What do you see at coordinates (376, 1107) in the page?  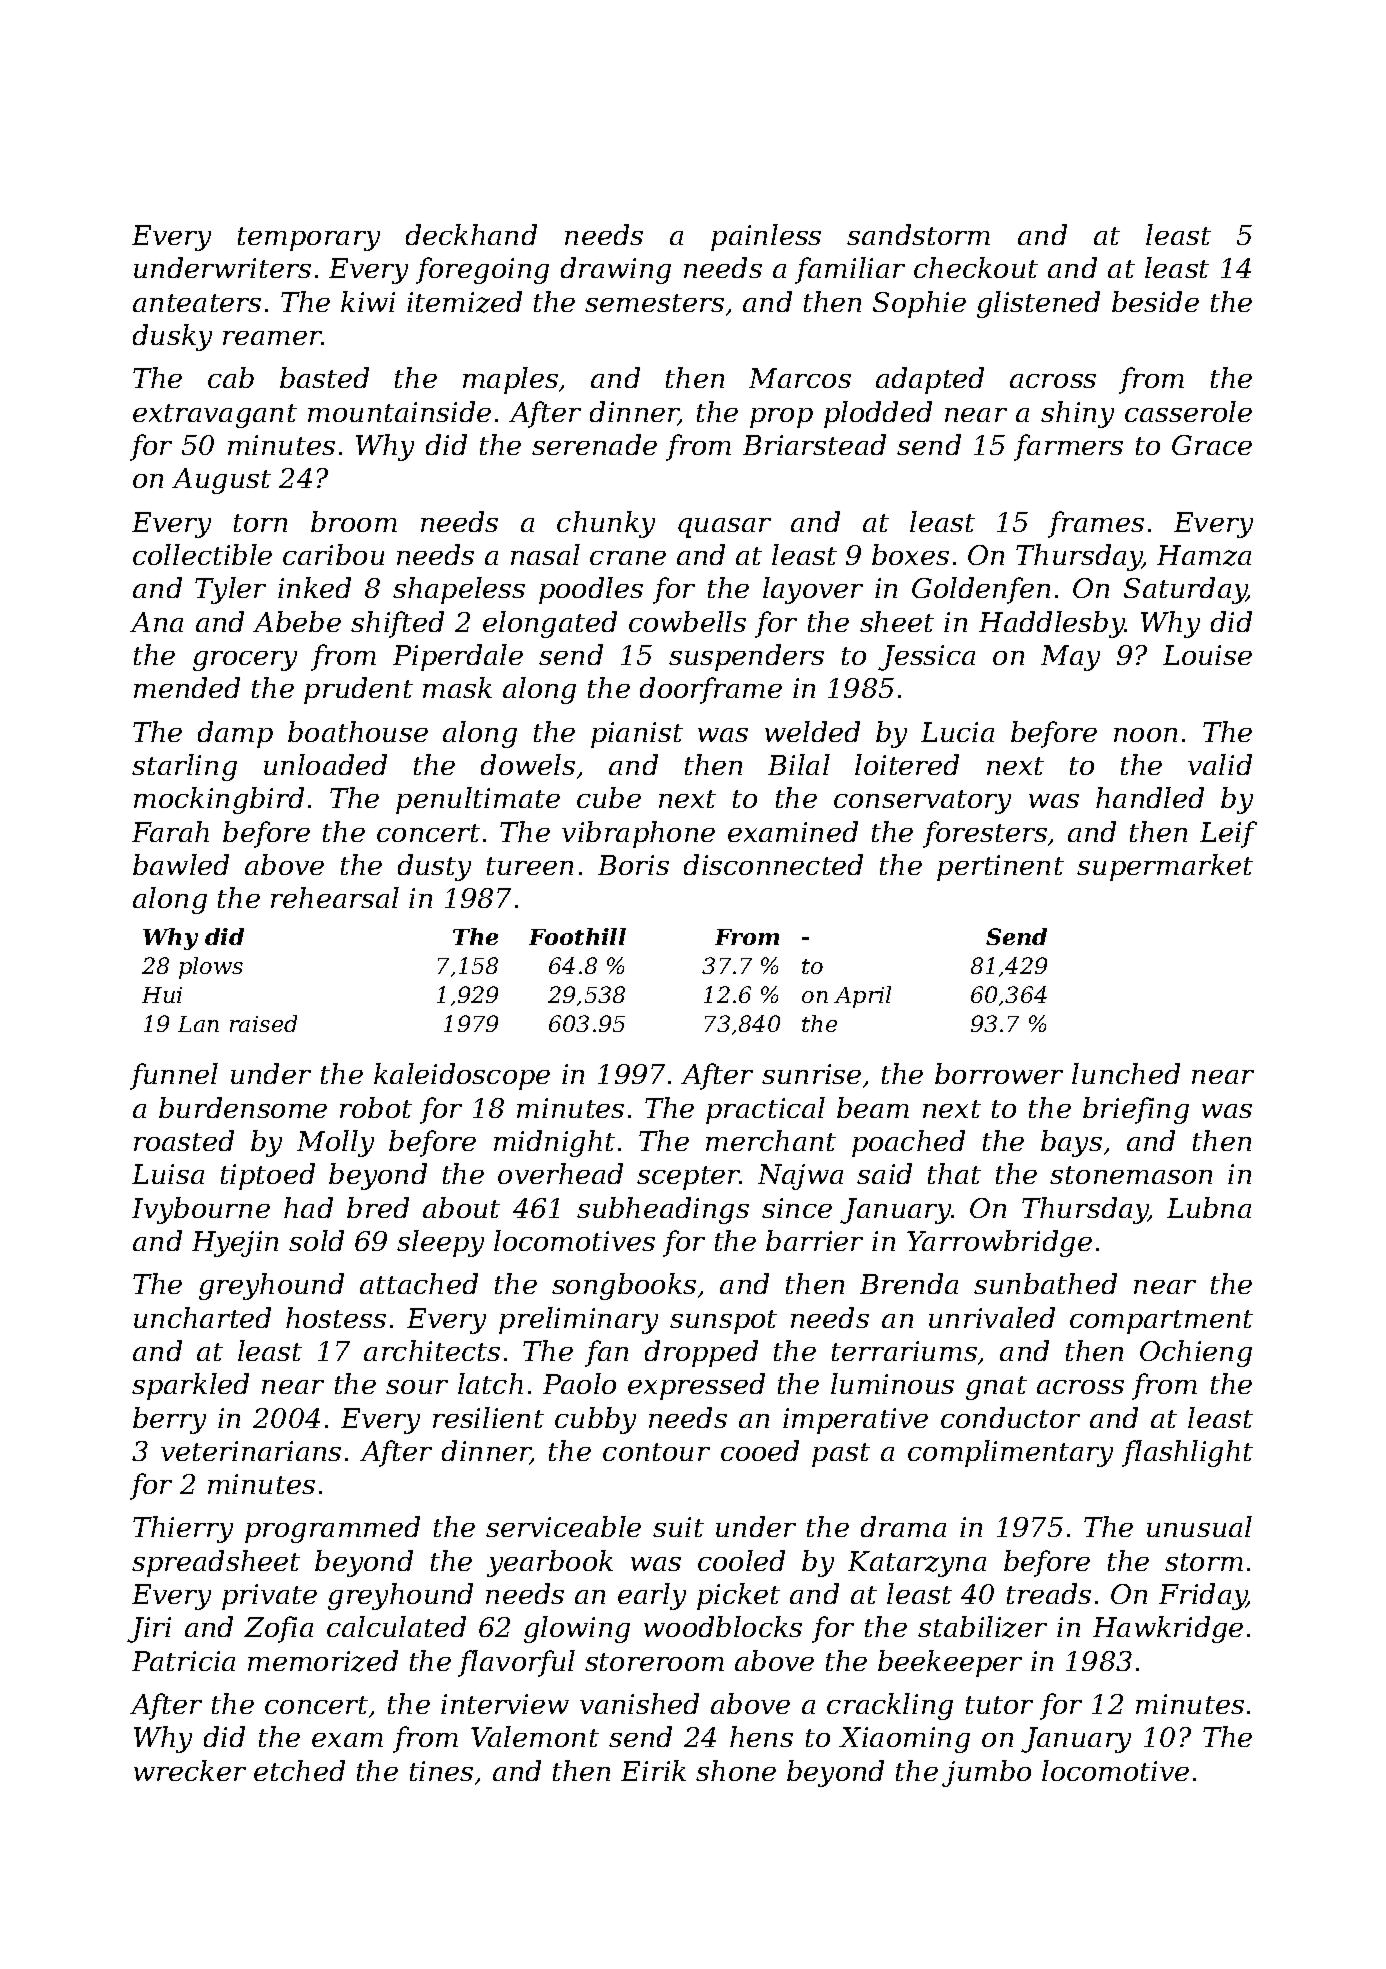 I see `robot` at bounding box center [376, 1107].
